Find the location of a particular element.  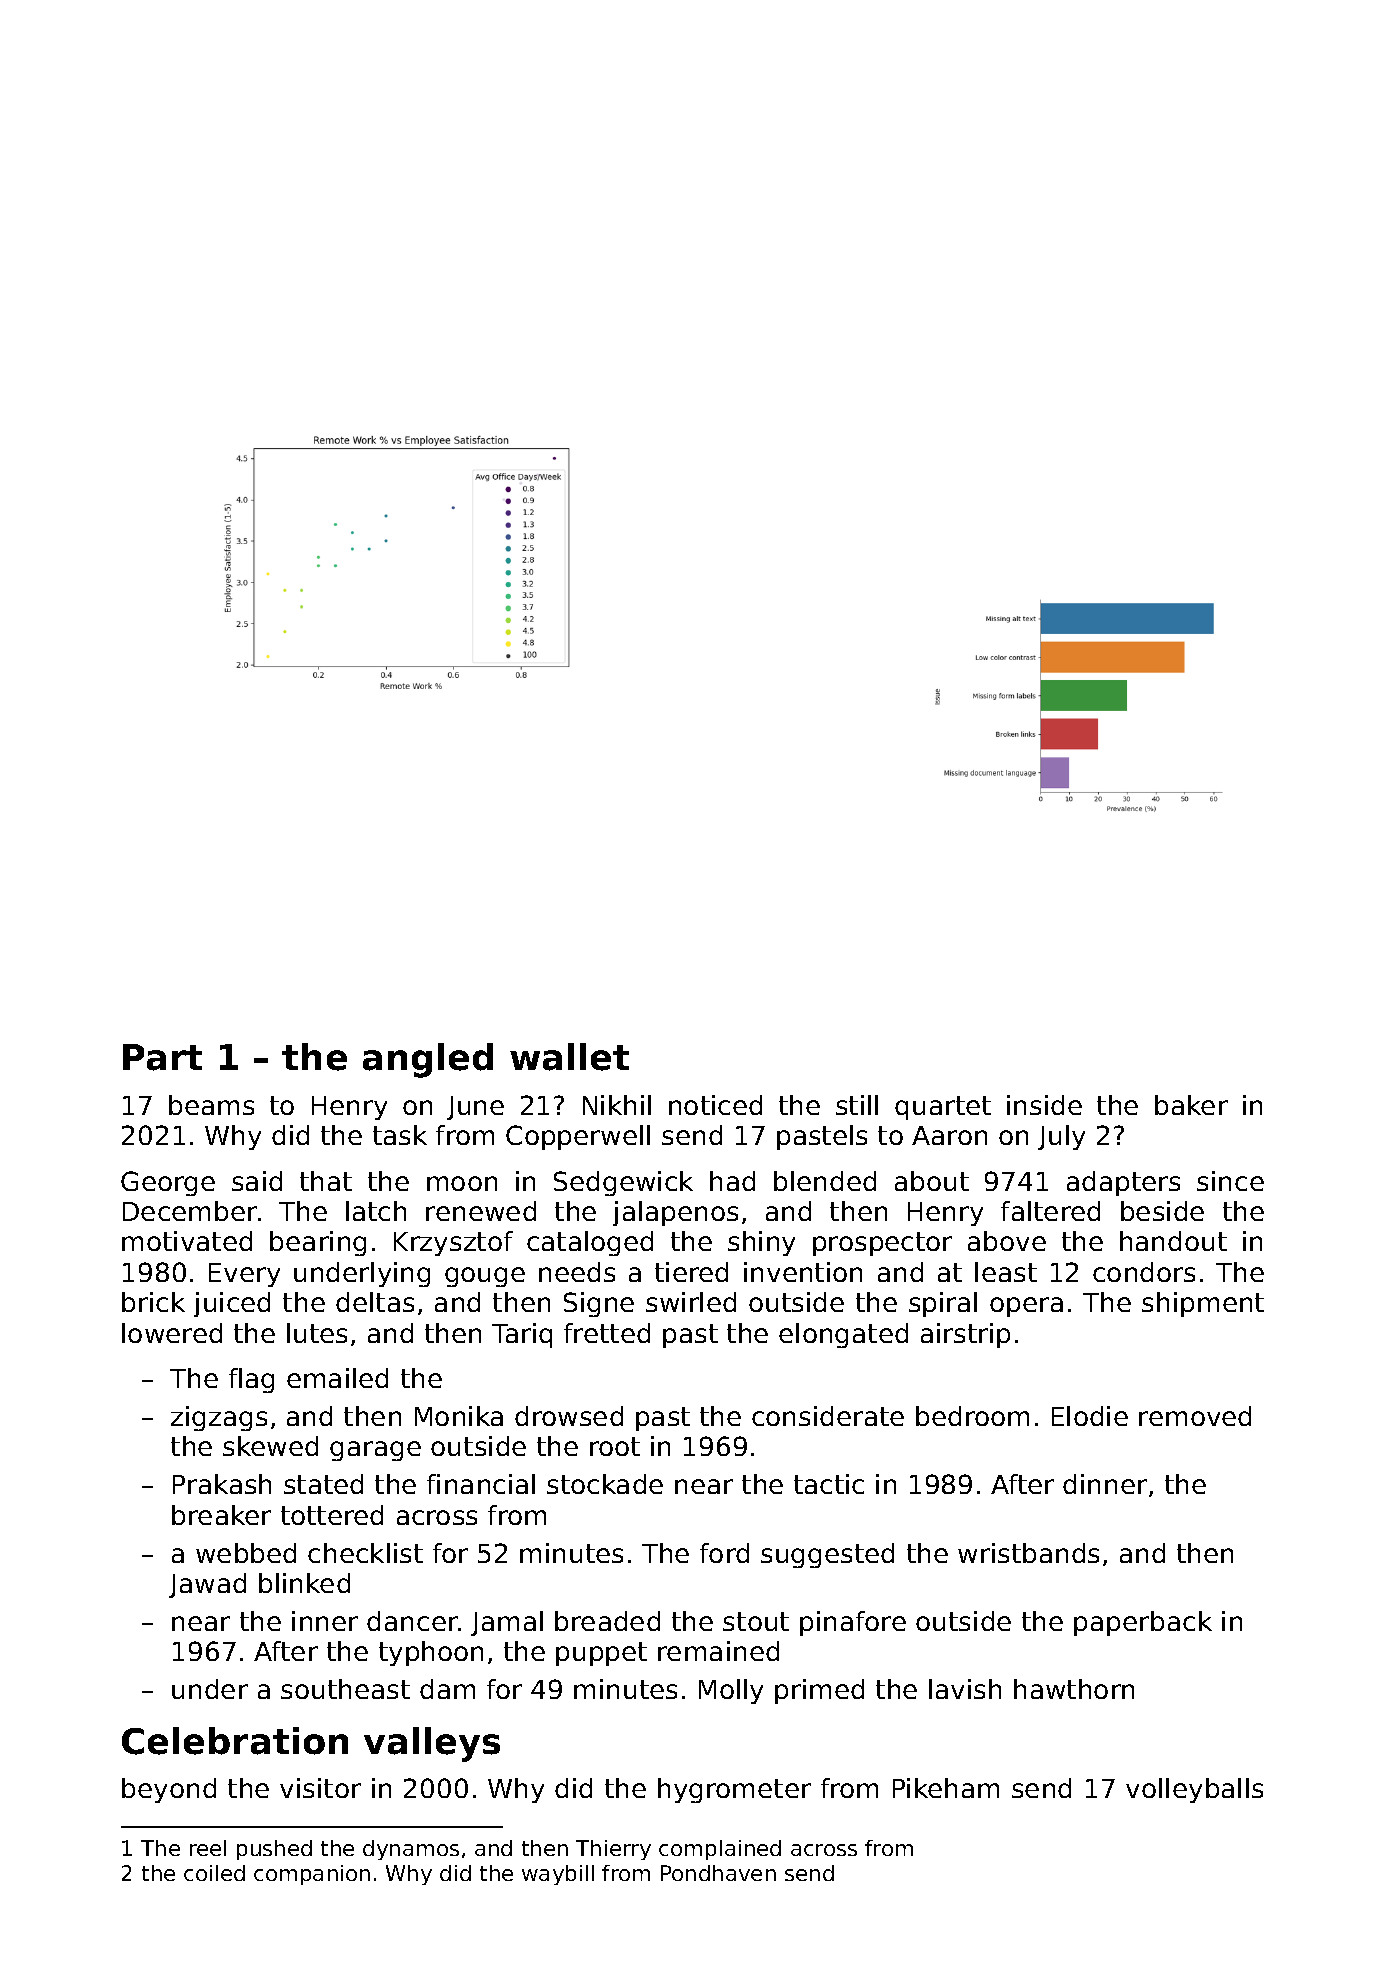

motivated is located at coordinates (187, 1241).
